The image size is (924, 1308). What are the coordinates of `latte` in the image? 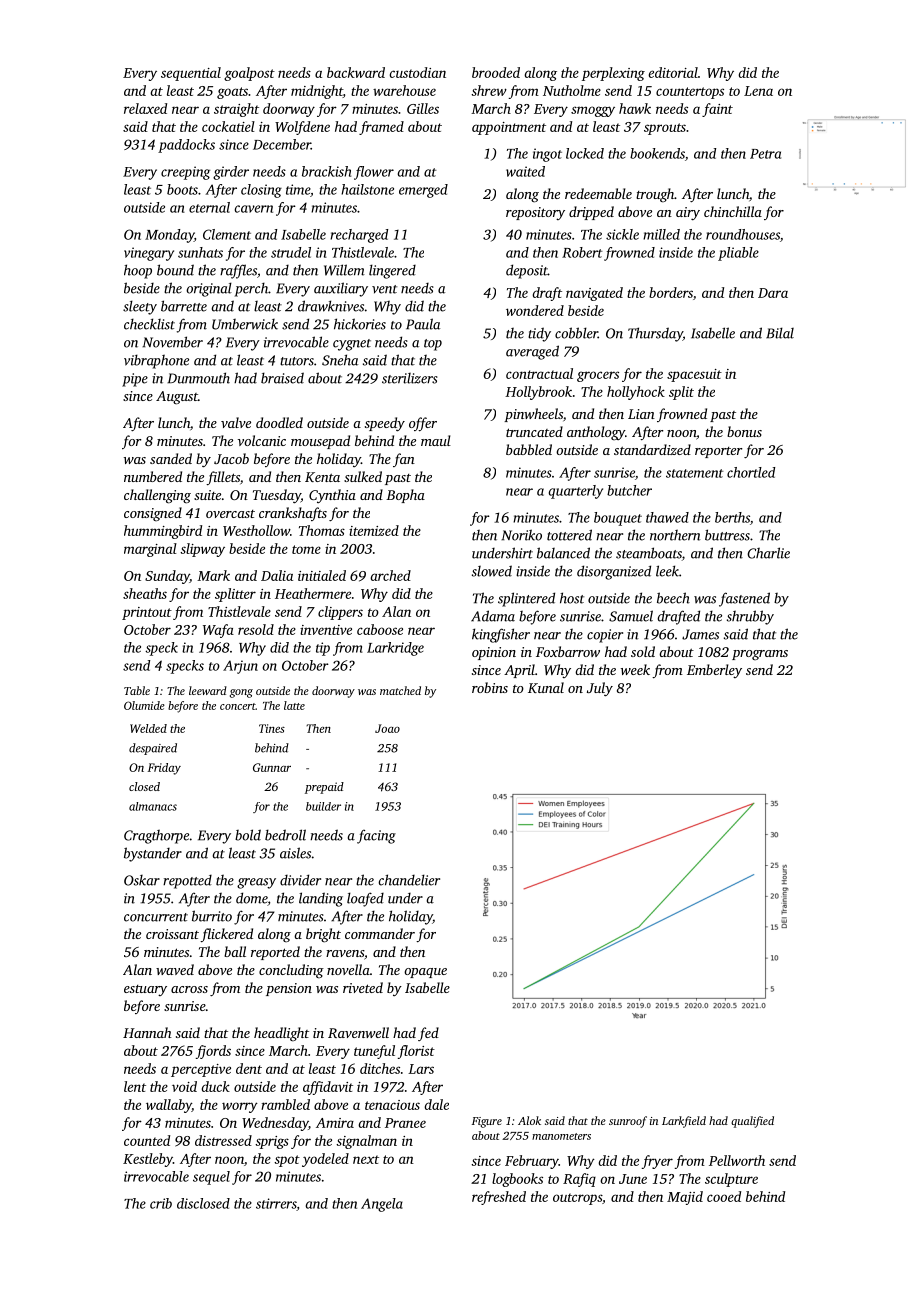 It's located at (294, 705).
